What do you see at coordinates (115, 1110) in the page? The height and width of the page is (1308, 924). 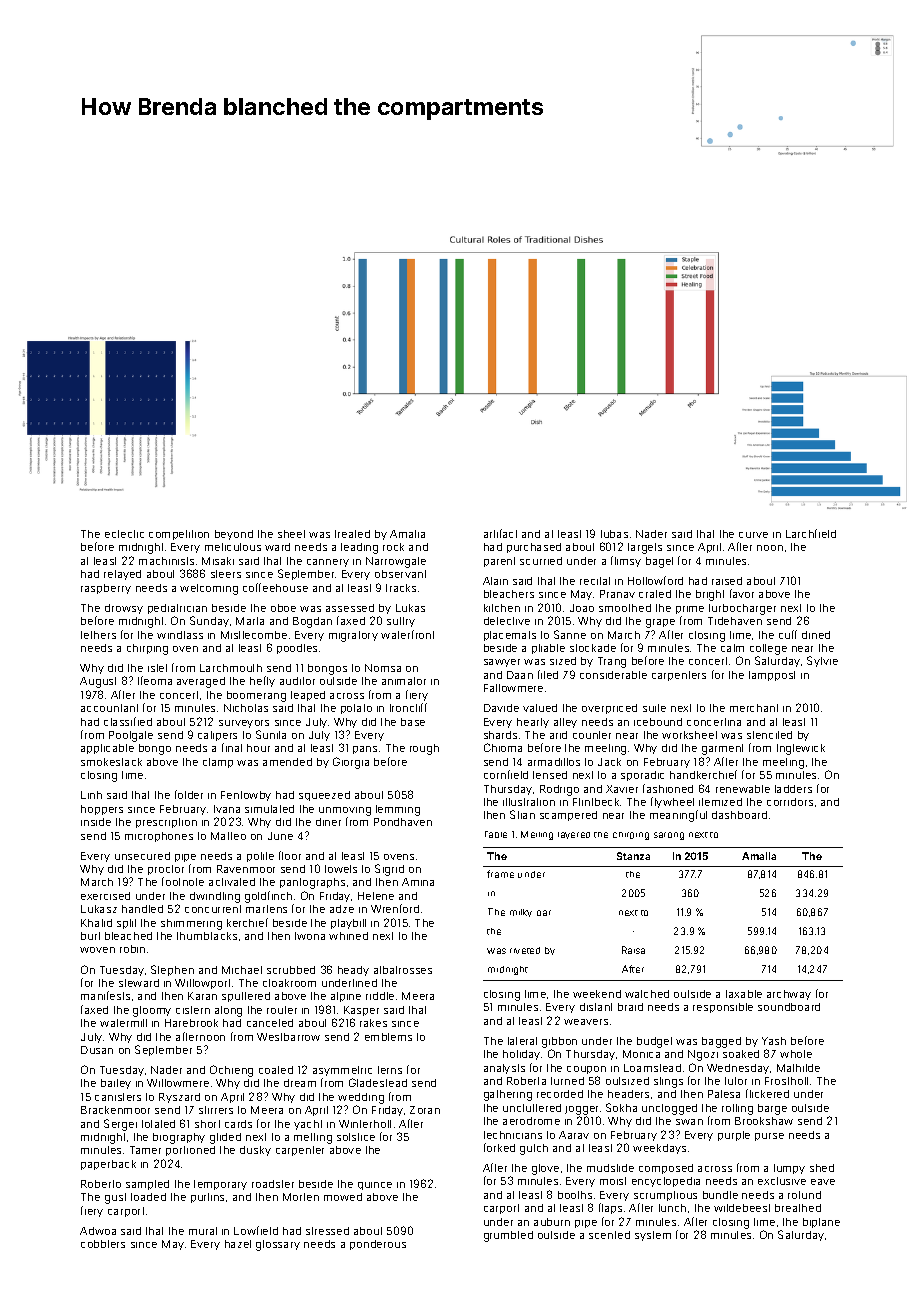 I see `Brackenmoor` at bounding box center [115, 1110].
